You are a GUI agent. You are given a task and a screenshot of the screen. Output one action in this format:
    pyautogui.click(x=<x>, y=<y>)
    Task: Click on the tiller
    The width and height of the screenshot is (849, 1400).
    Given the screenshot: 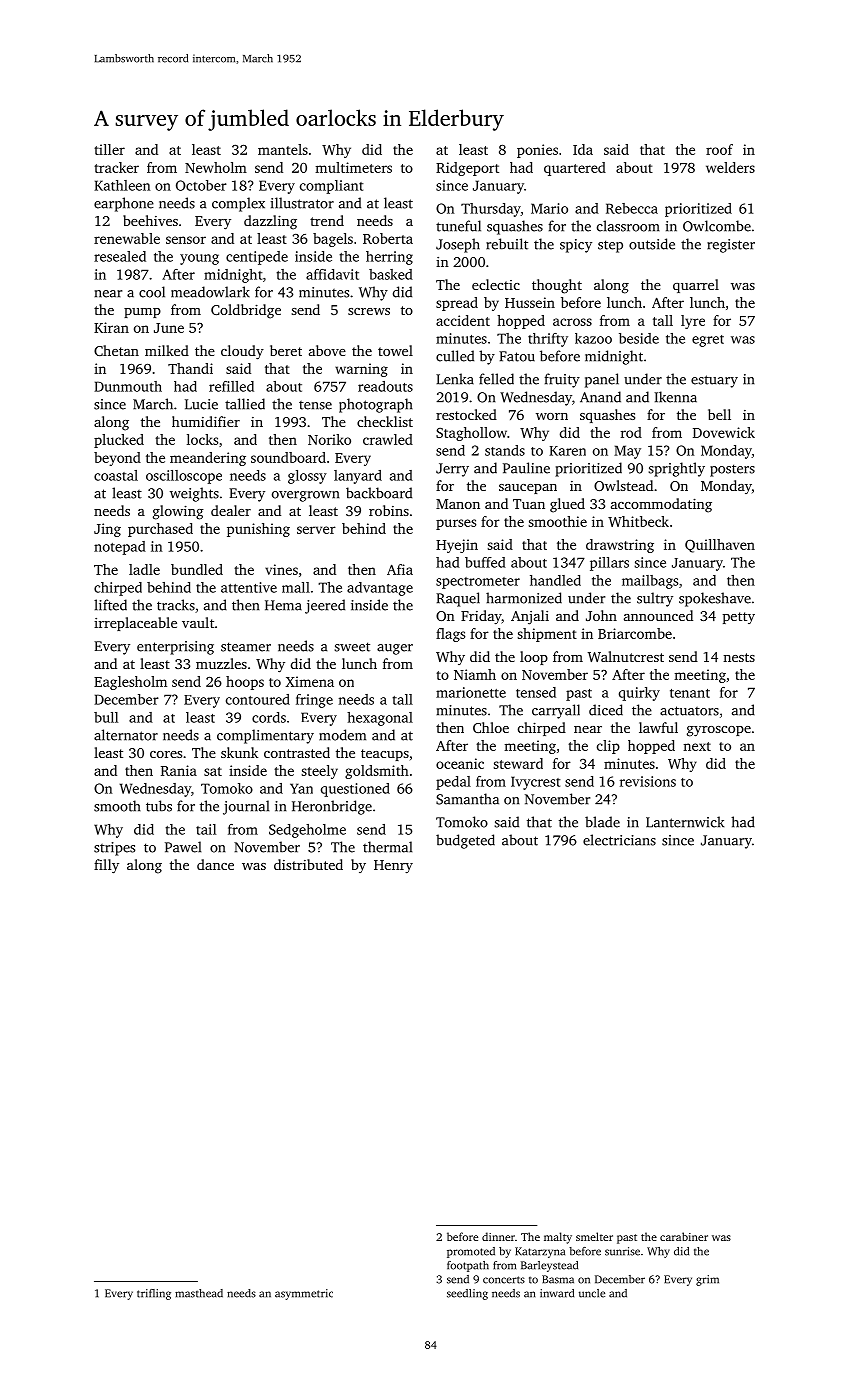 What is the action you would take?
    pyautogui.click(x=109, y=149)
